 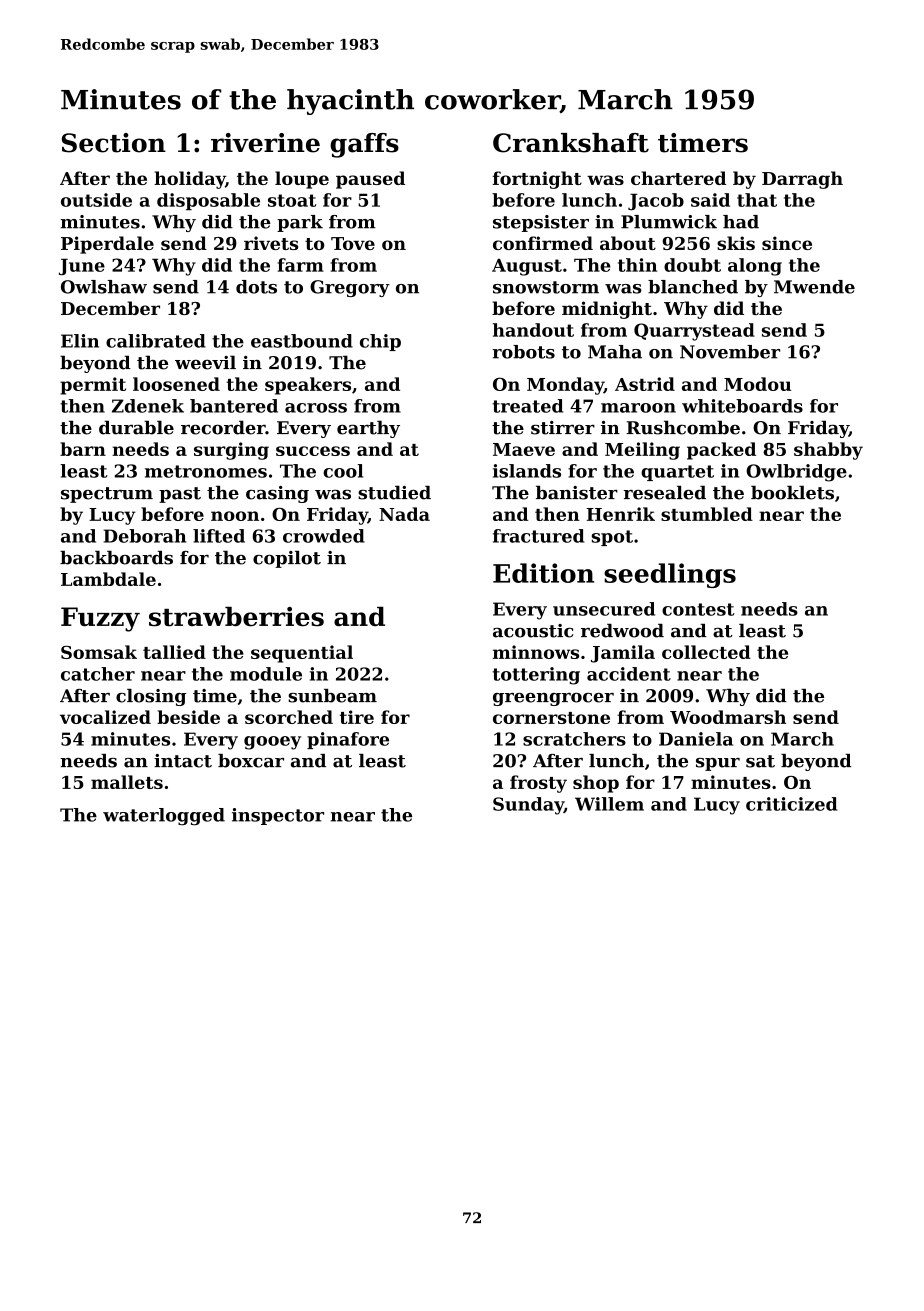 I want to click on speakers, so click(x=308, y=386).
